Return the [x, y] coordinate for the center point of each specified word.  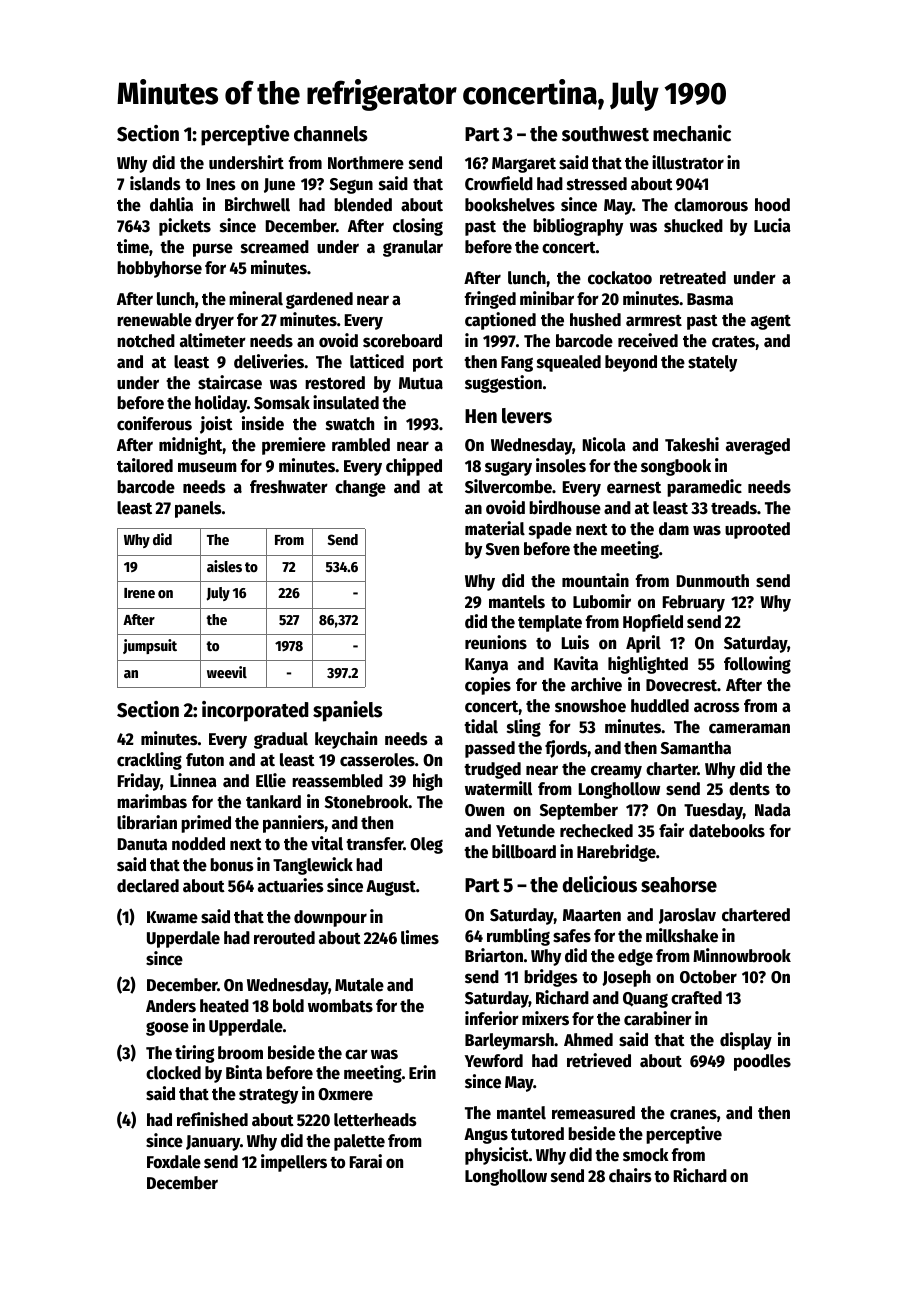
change [360, 488]
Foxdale [174, 1162]
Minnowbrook [742, 955]
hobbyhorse [159, 269]
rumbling [518, 937]
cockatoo [620, 278]
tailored [145, 465]
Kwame [172, 917]
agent [771, 322]
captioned [500, 321]
